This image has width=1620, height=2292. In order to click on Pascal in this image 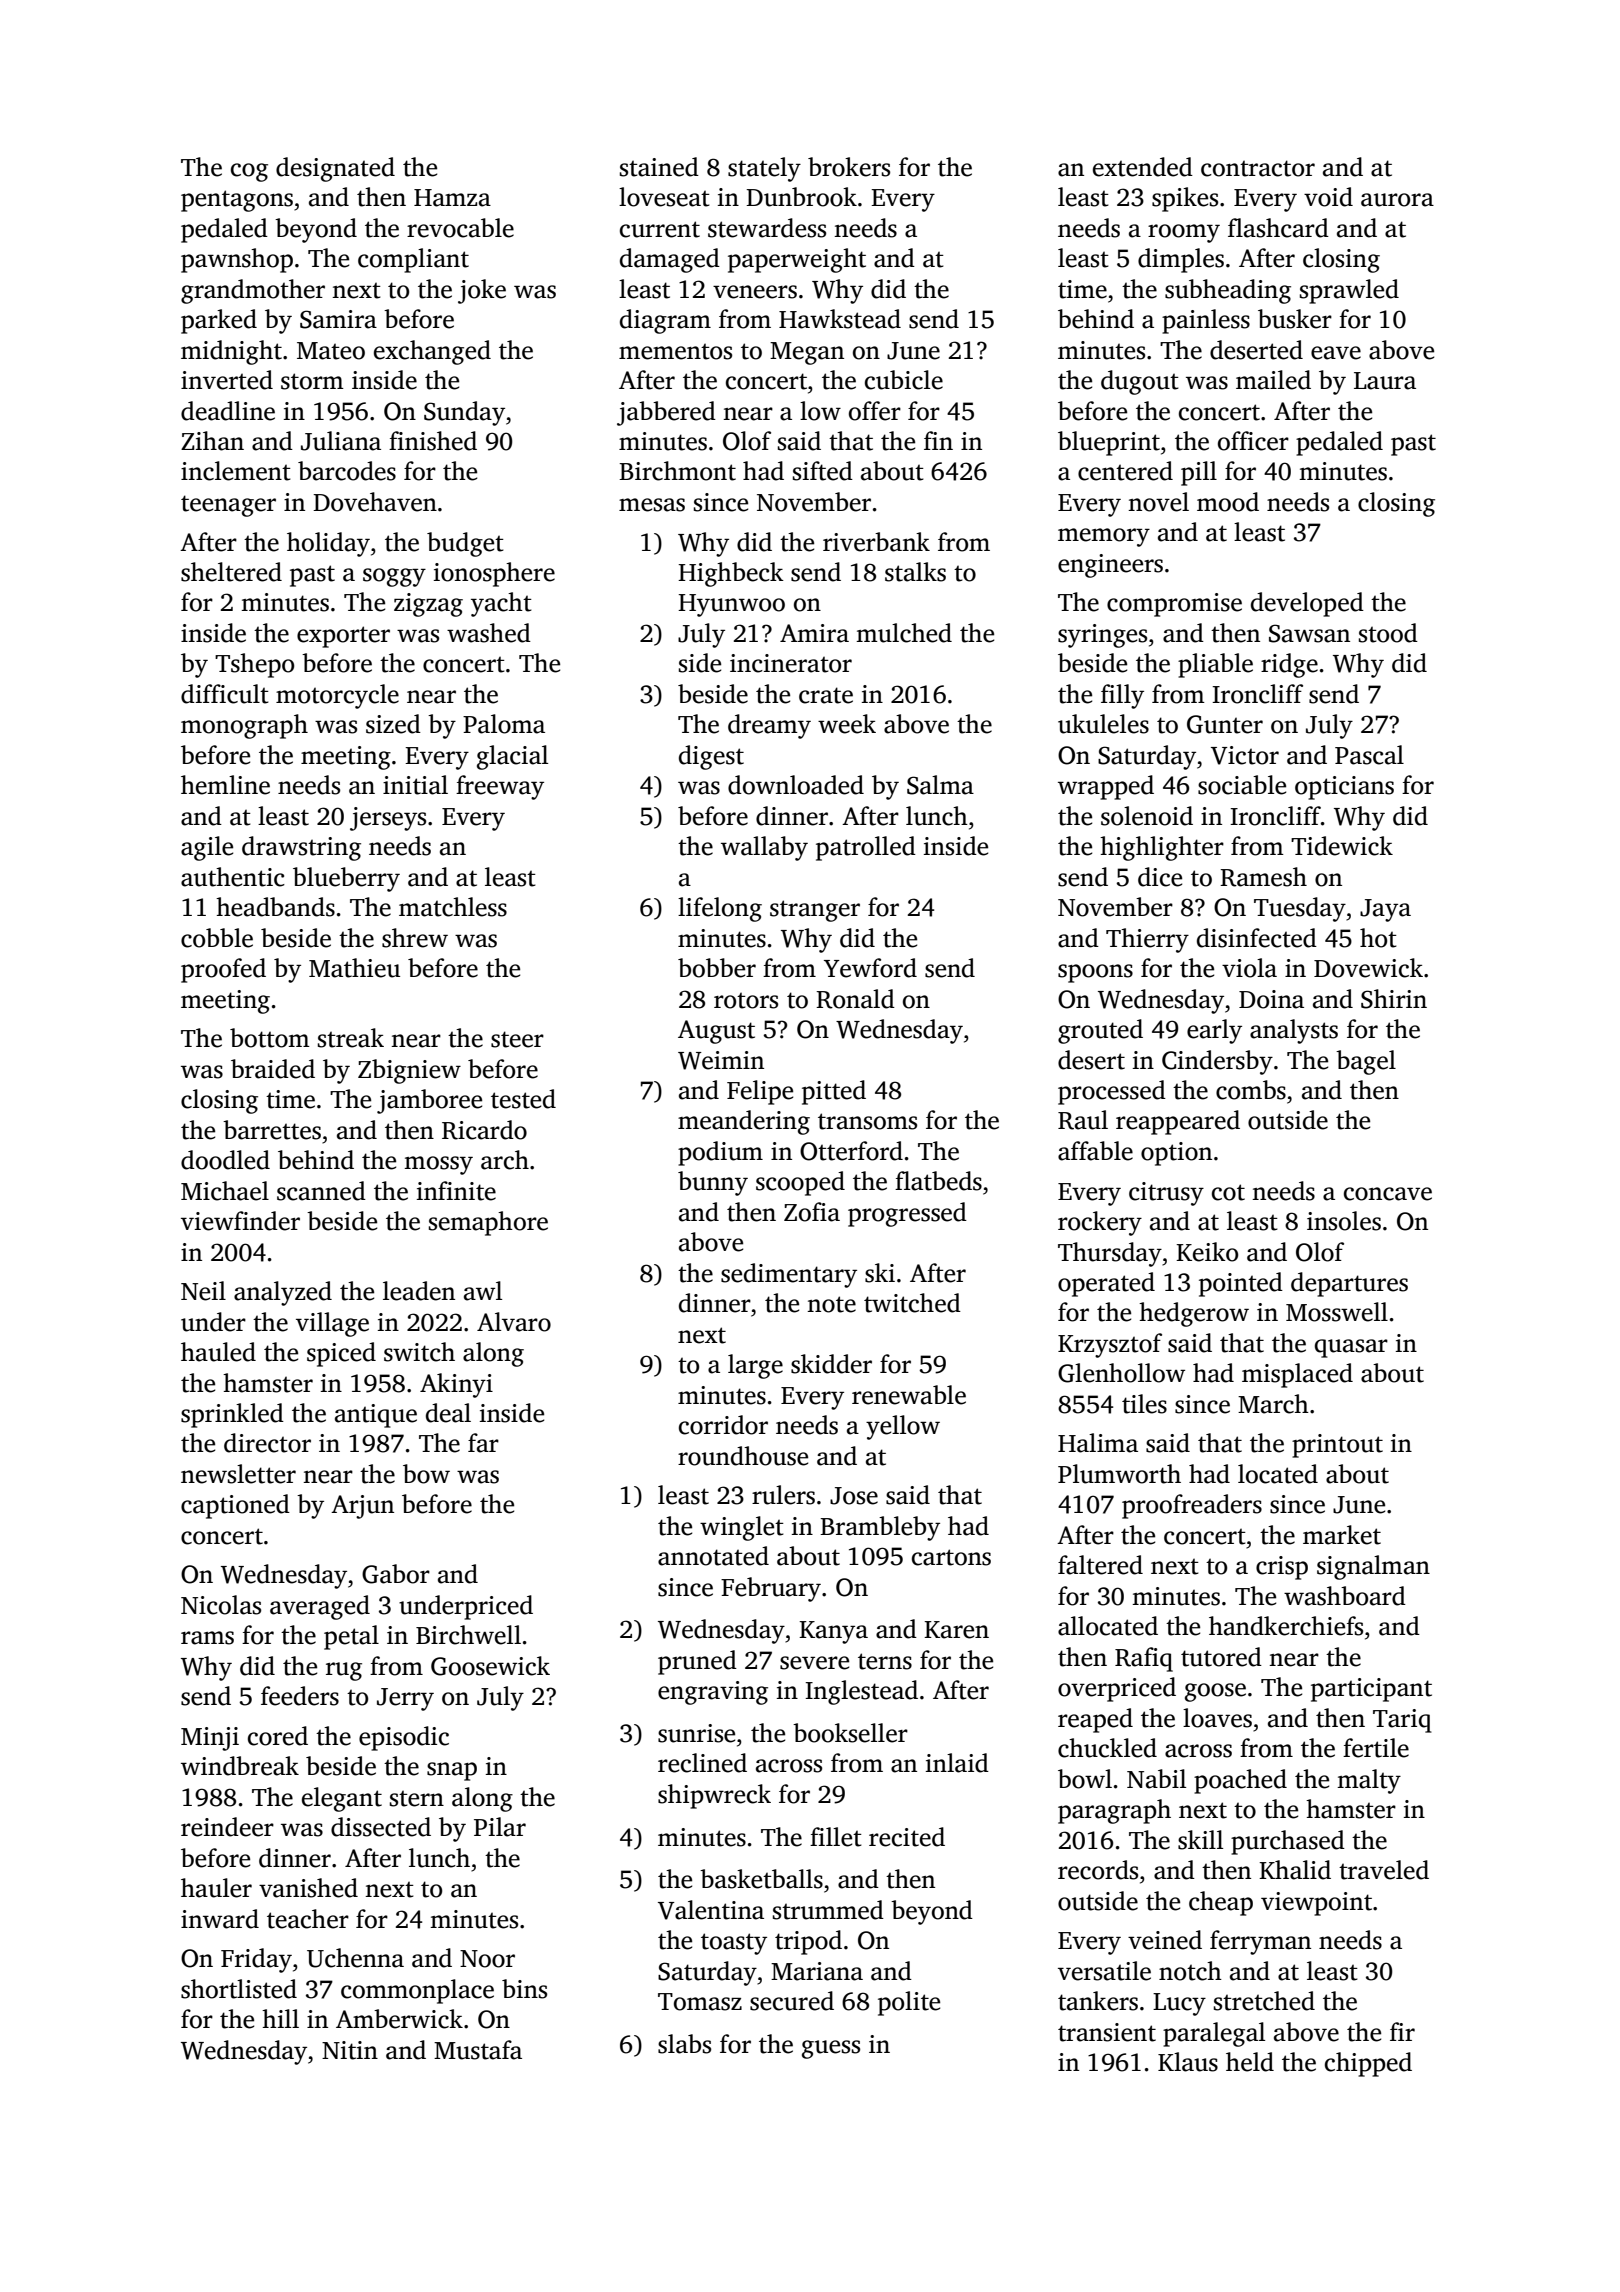, I will do `click(1369, 755)`.
